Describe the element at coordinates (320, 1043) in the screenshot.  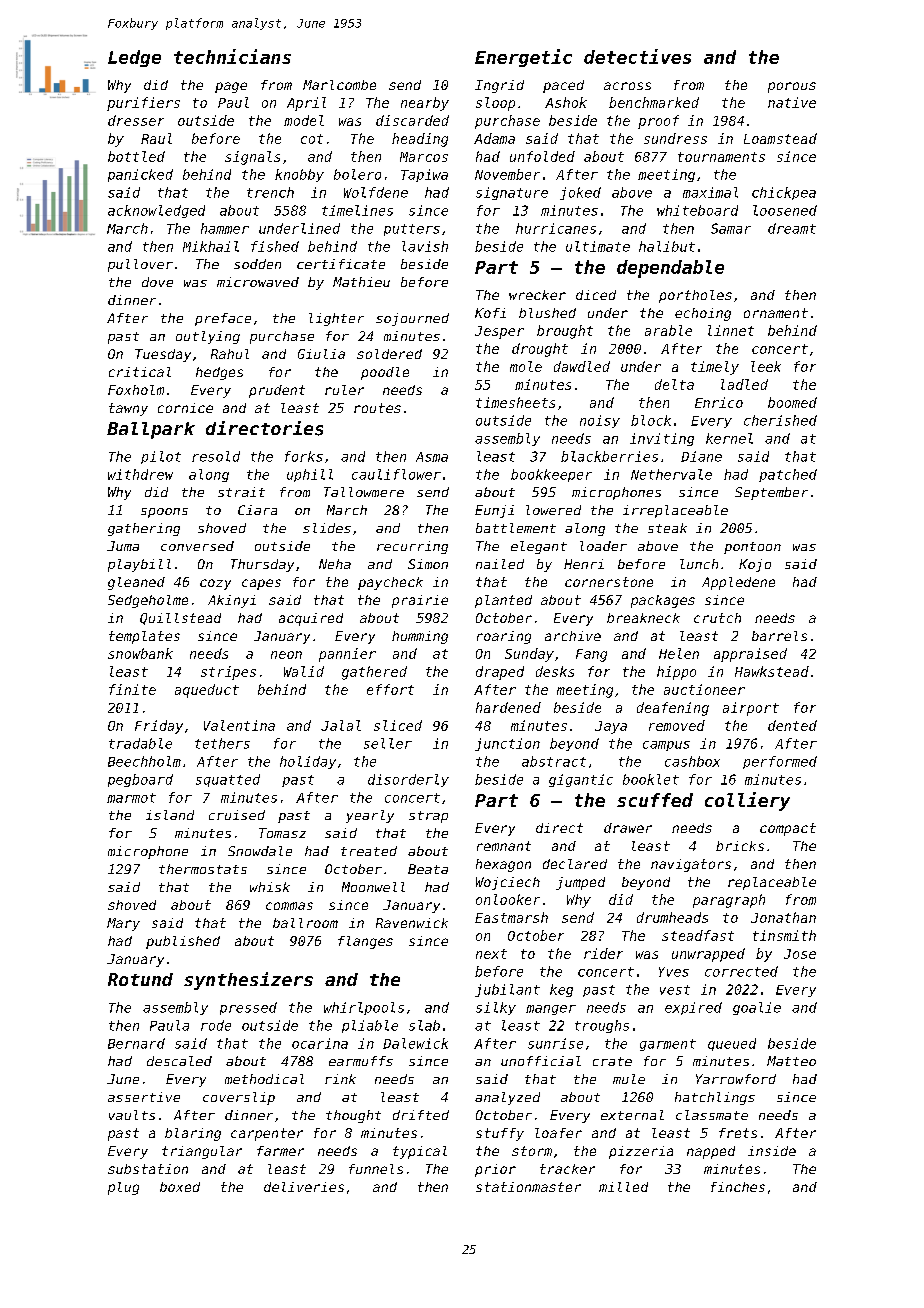
I see `ocarina` at that location.
